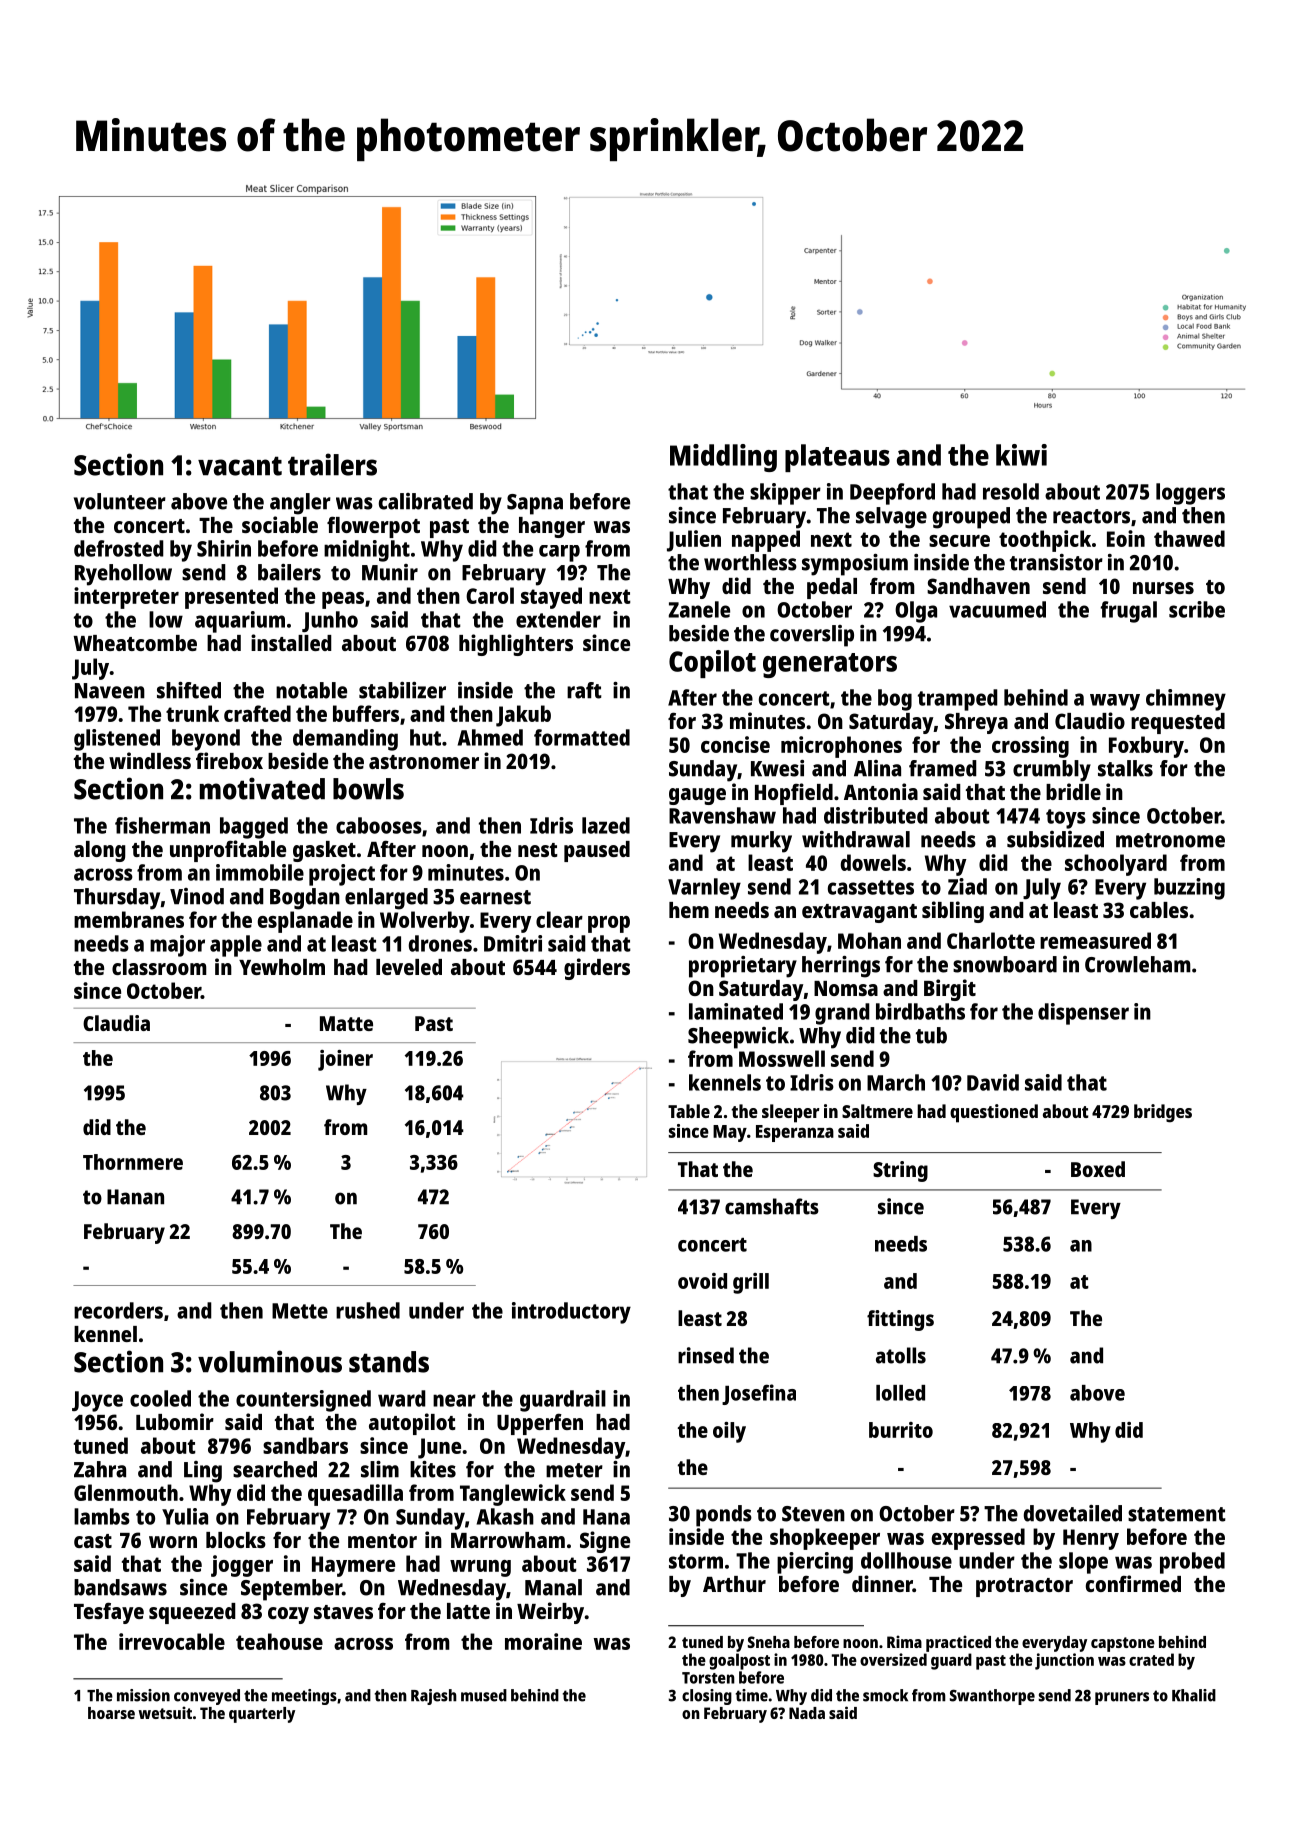  What do you see at coordinates (736, 1011) in the page?
I see `laminated` at bounding box center [736, 1011].
